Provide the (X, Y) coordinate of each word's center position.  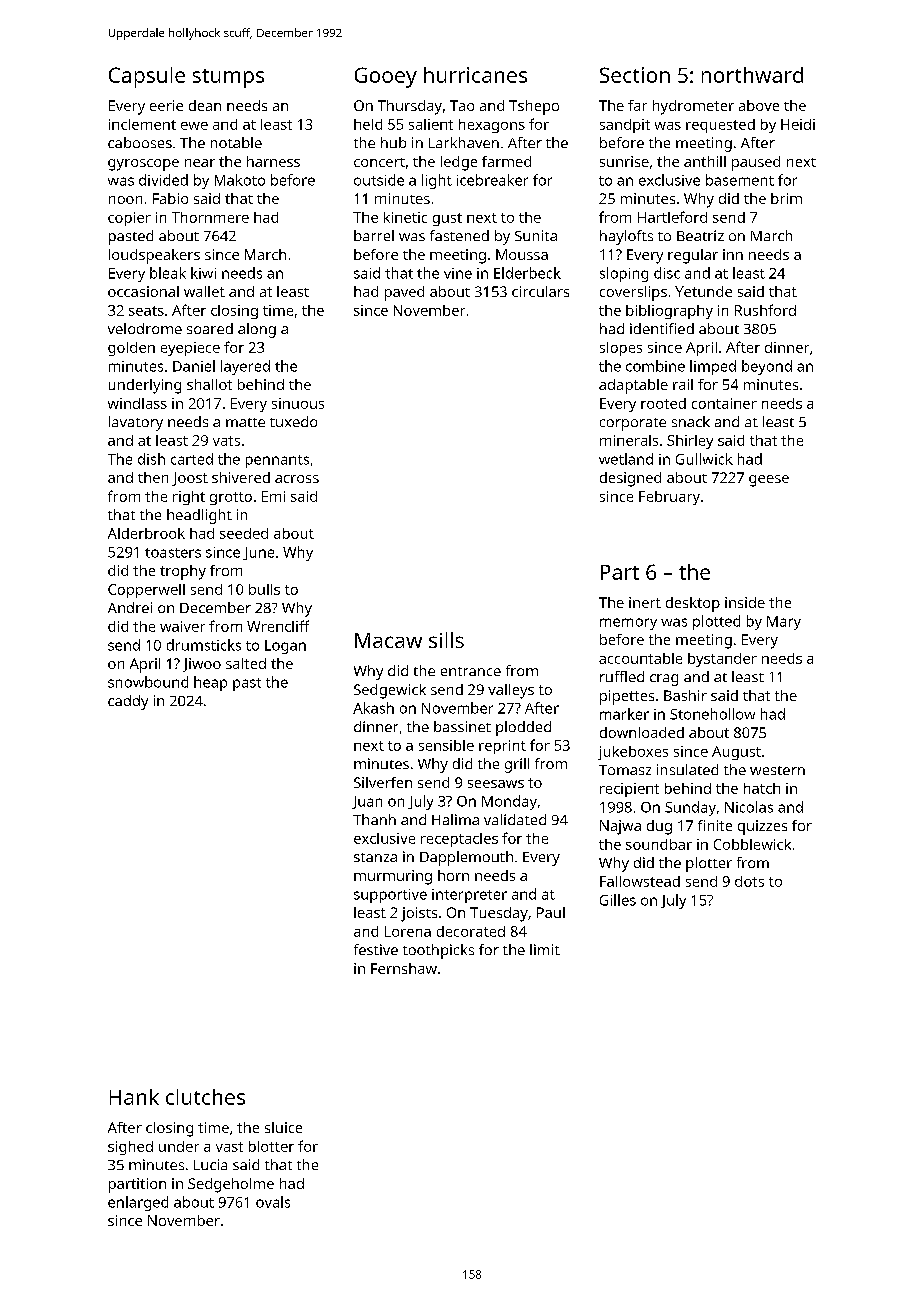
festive (376, 949)
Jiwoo (202, 665)
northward (752, 75)
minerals (629, 440)
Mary (784, 623)
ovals (273, 1202)
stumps (228, 78)
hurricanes (475, 75)
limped (713, 367)
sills (446, 640)
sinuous (298, 403)
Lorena (408, 931)
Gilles (618, 900)
